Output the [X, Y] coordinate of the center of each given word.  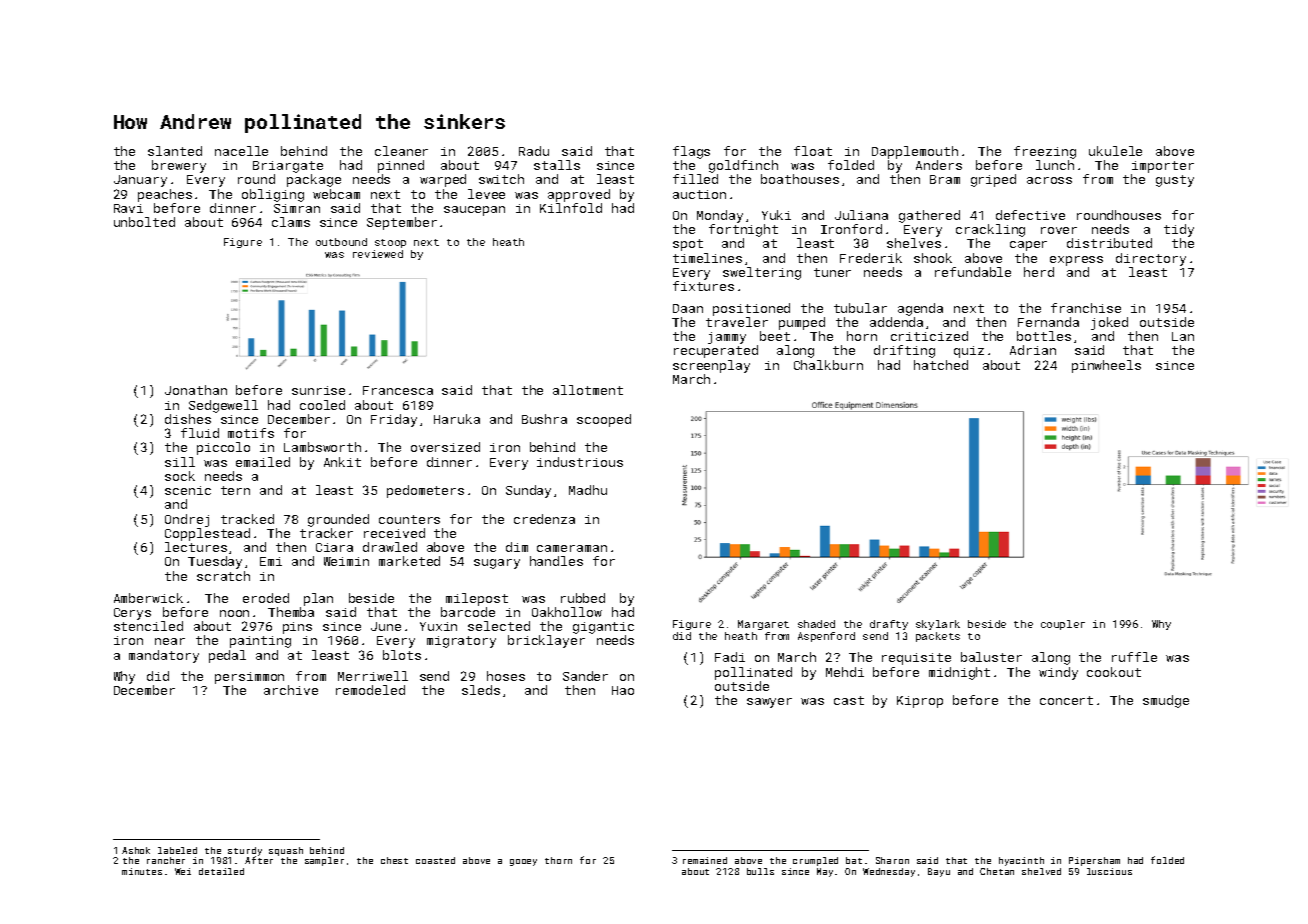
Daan [688, 308]
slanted [175, 151]
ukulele [1115, 151]
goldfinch [743, 166]
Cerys [132, 614]
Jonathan [196, 390]
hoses [506, 676]
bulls [760, 871]
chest [394, 860]
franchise [1086, 308]
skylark [938, 625]
